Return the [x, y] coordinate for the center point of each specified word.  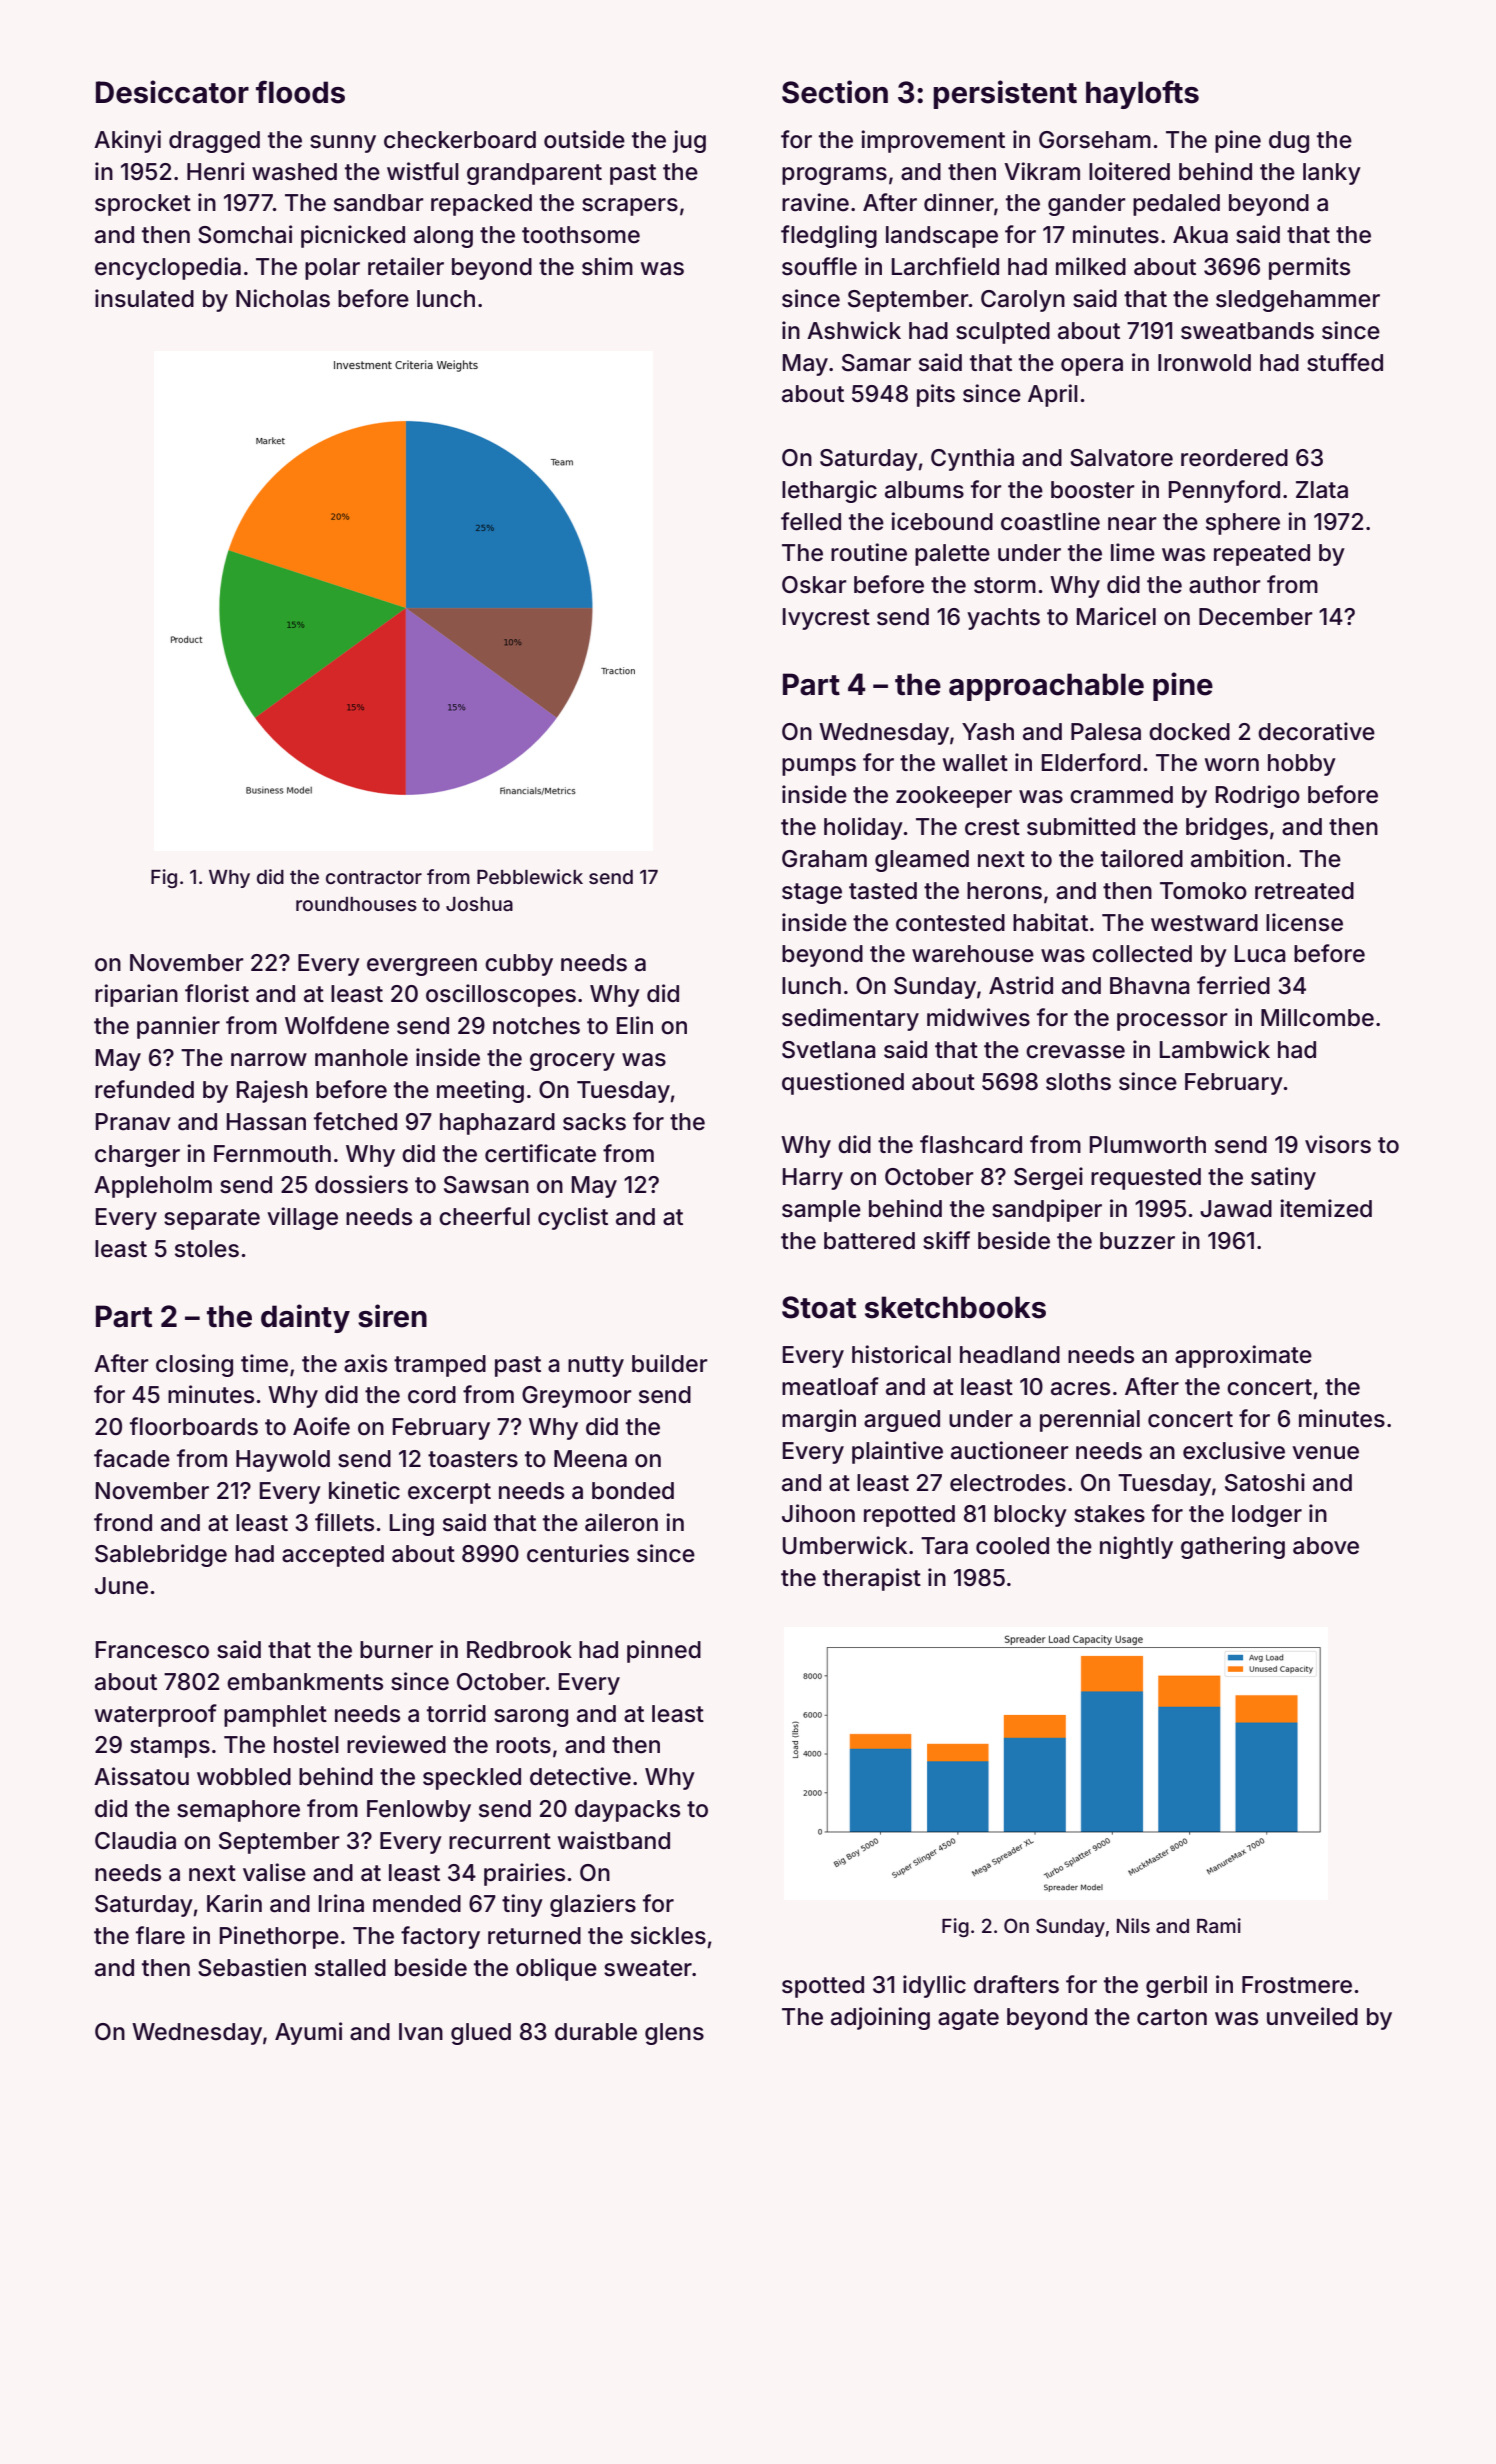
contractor [374, 877]
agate [968, 2019]
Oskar [814, 585]
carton [1172, 2017]
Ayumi [308, 2033]
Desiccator [172, 92]
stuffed [1345, 362]
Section [835, 92]
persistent [1005, 94]
